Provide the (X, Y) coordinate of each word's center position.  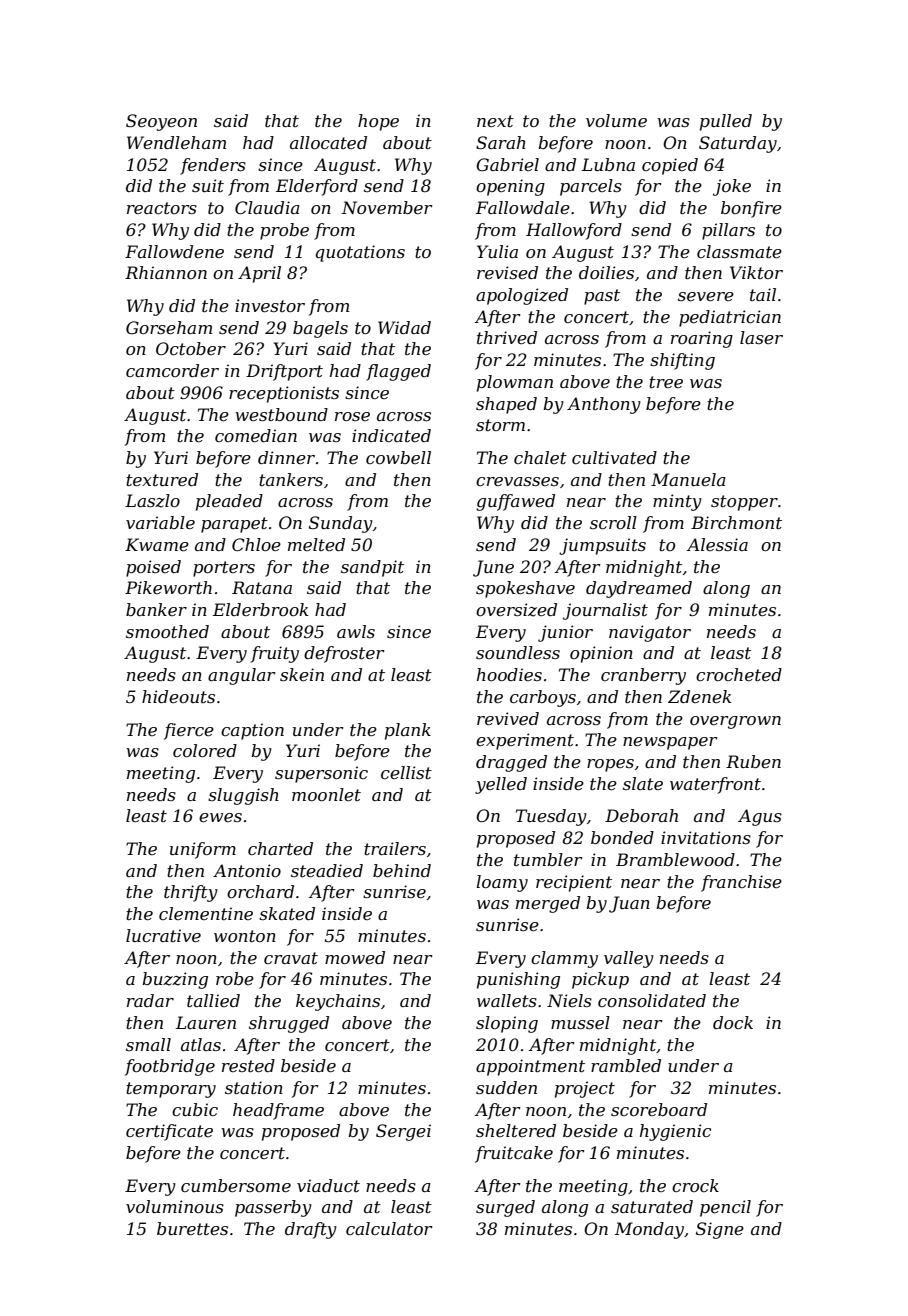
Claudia (267, 207)
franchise (741, 883)
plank (408, 731)
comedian (256, 435)
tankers (291, 479)
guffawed (515, 502)
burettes (192, 1228)
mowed (355, 957)
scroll (613, 522)
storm (500, 425)
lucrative (163, 935)
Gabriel (507, 164)
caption (252, 731)
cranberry (643, 676)
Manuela (688, 479)
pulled (726, 122)
